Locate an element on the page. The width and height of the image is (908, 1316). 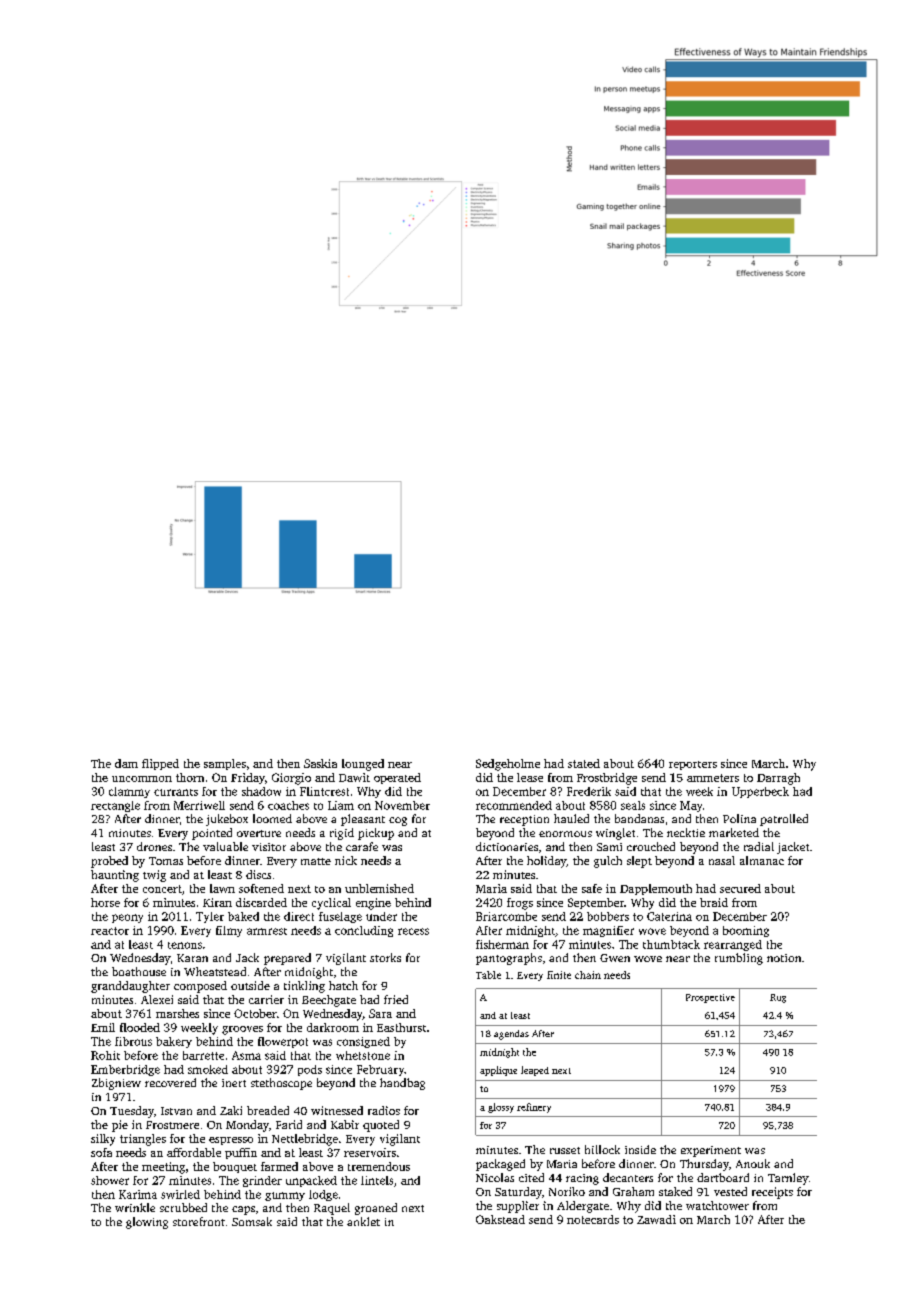
Saskia is located at coordinates (320, 763).
